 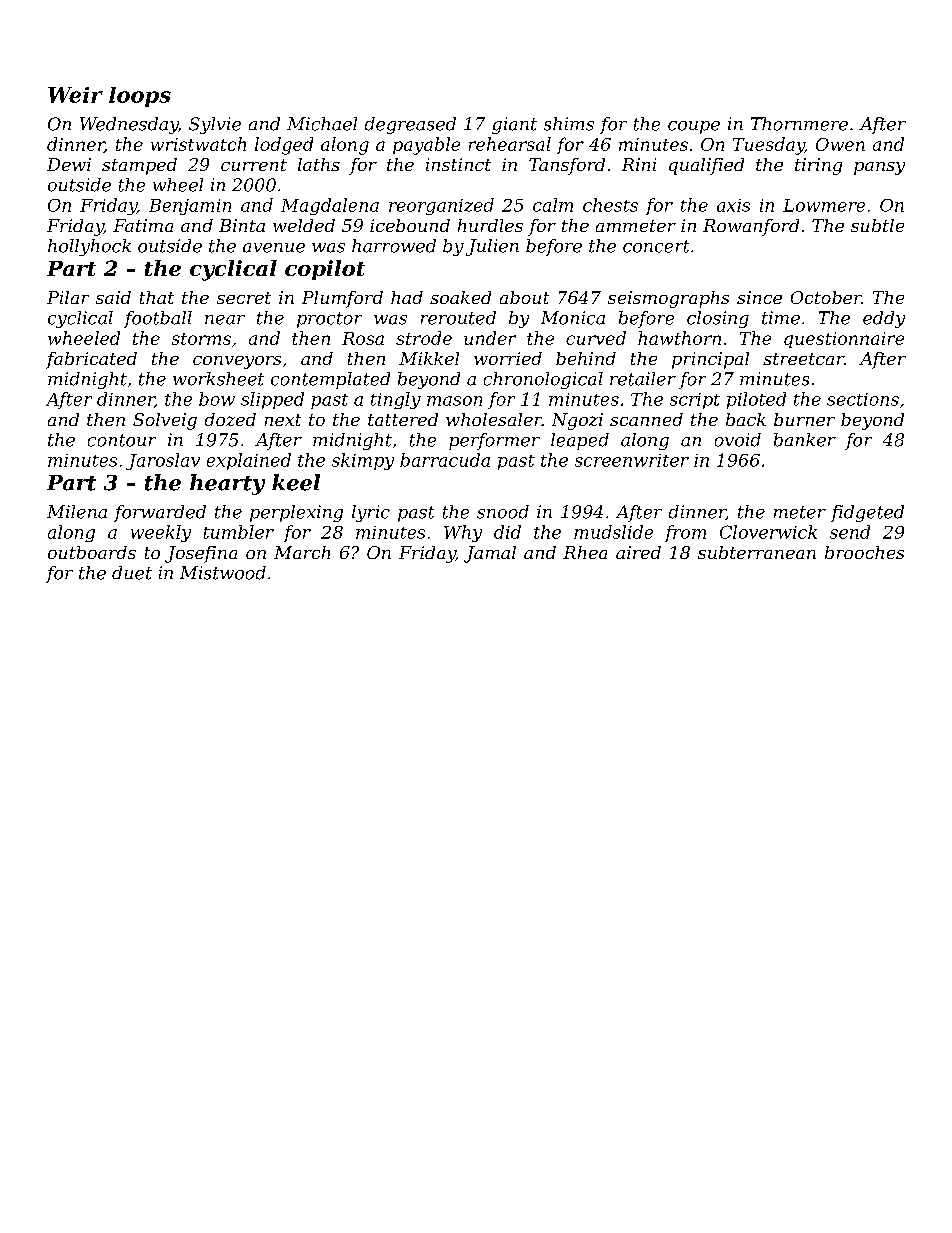 I want to click on Mikkel, so click(x=429, y=358).
